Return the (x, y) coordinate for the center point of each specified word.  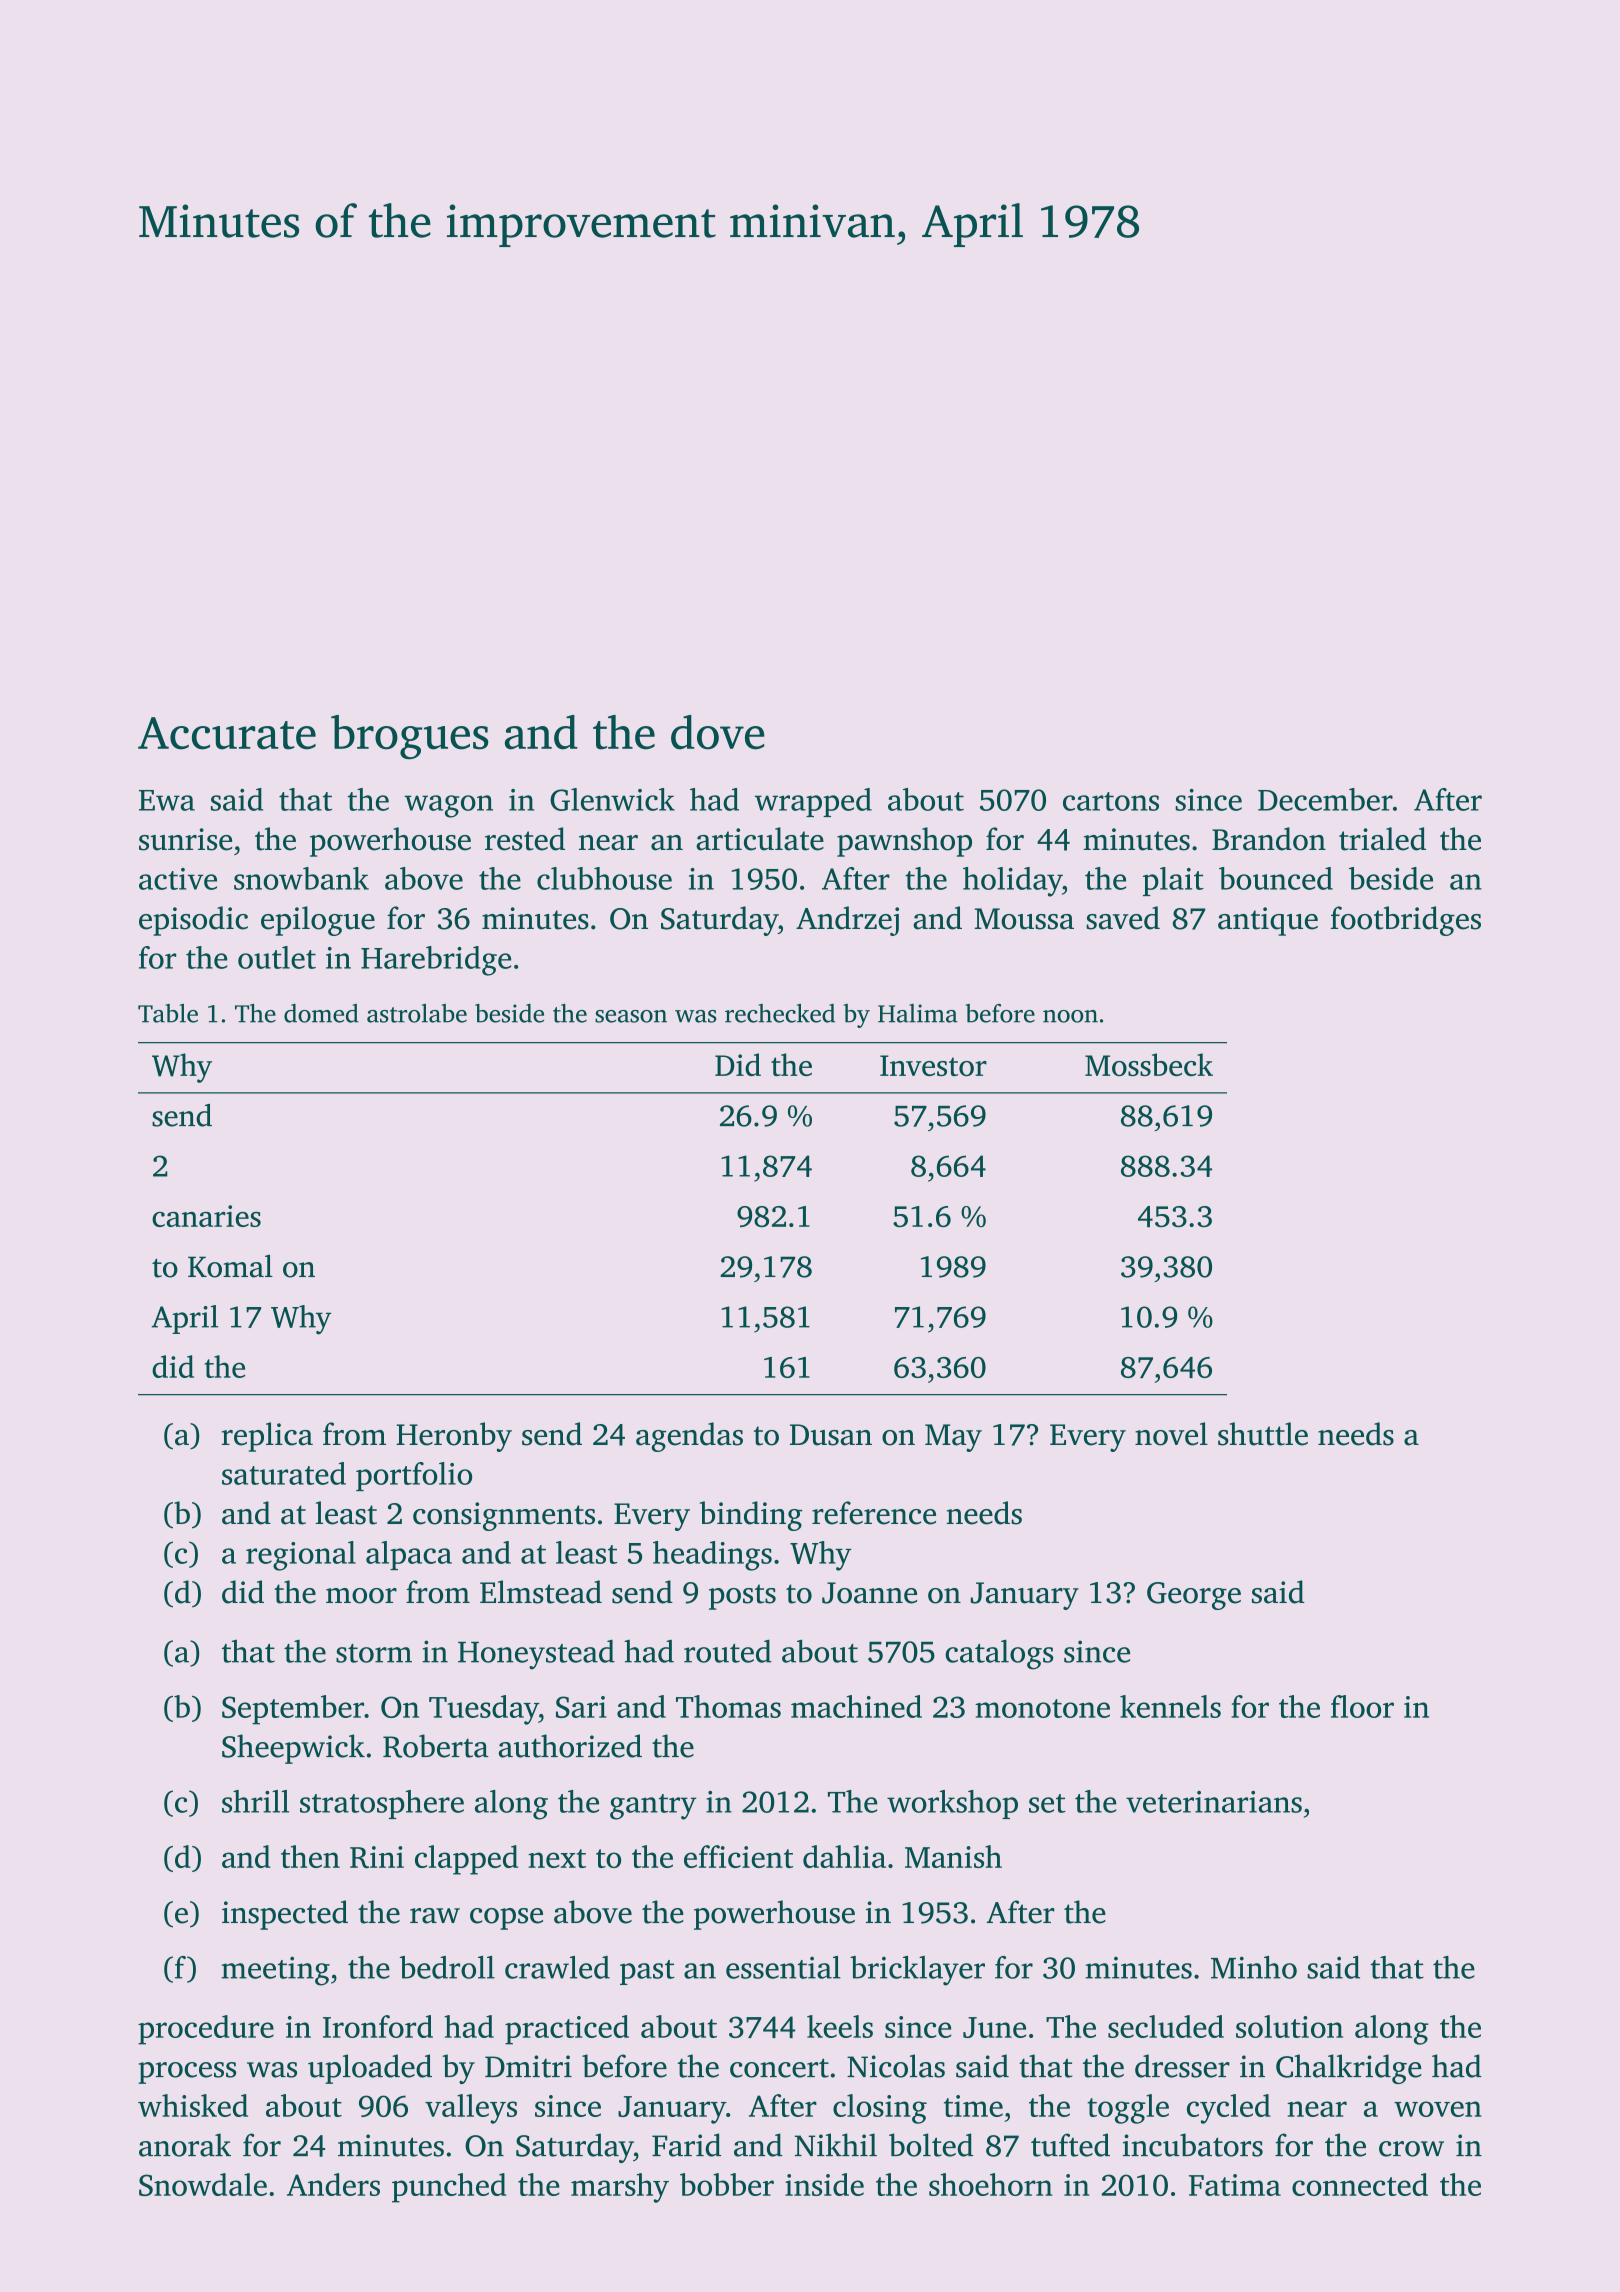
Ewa (167, 800)
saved (1123, 918)
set (1047, 1803)
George (1194, 1596)
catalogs (999, 1654)
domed (321, 1013)
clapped (466, 1860)
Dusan (831, 1435)
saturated (284, 1473)
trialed (1382, 839)
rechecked (780, 1013)
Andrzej (847, 921)
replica (267, 1437)
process (187, 2073)
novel (1171, 1434)
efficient (738, 1856)
